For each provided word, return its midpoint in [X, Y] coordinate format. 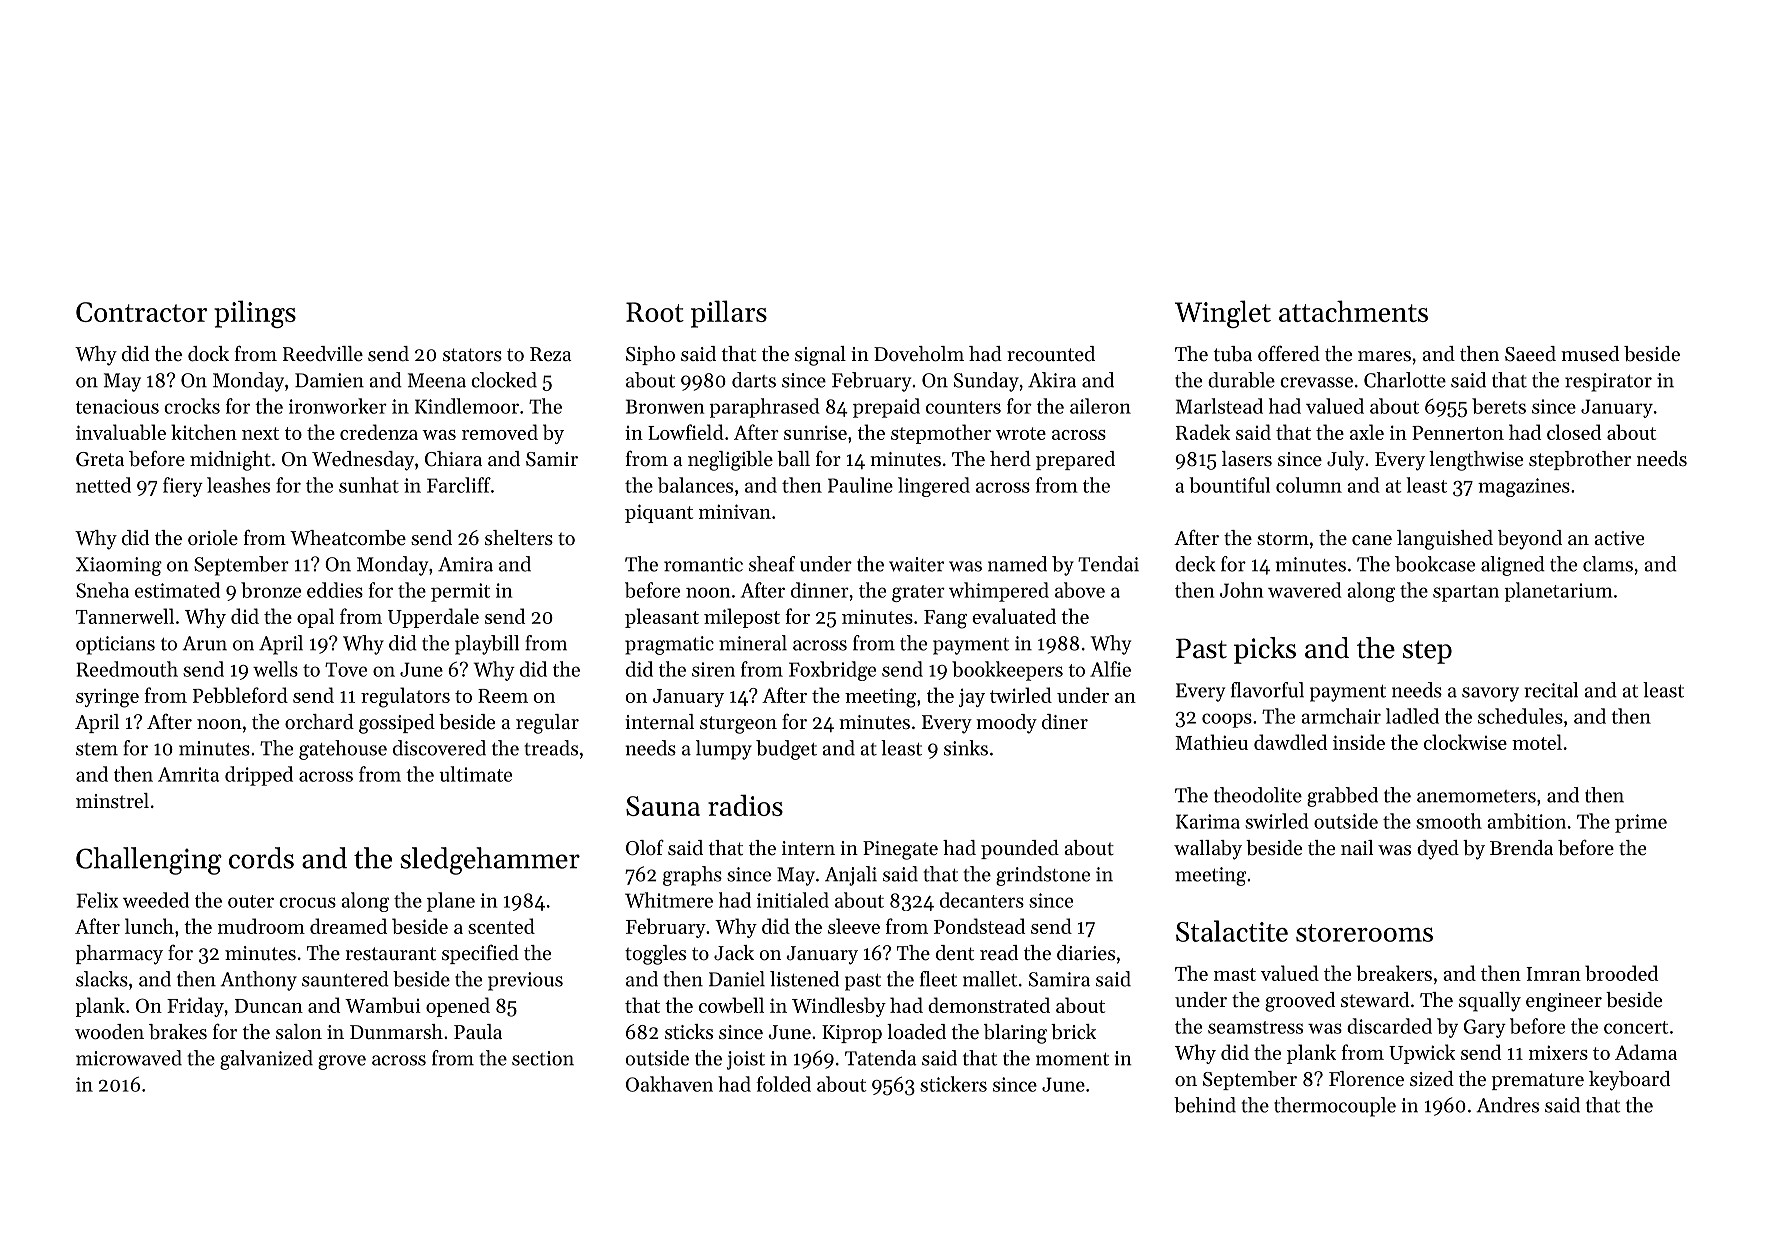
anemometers [1476, 796]
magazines [1524, 487]
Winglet [1223, 314]
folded [783, 1084]
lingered [934, 487]
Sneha [102, 590]
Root [655, 312]
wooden [109, 1031]
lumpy [724, 750]
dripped [259, 776]
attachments [1353, 311]
